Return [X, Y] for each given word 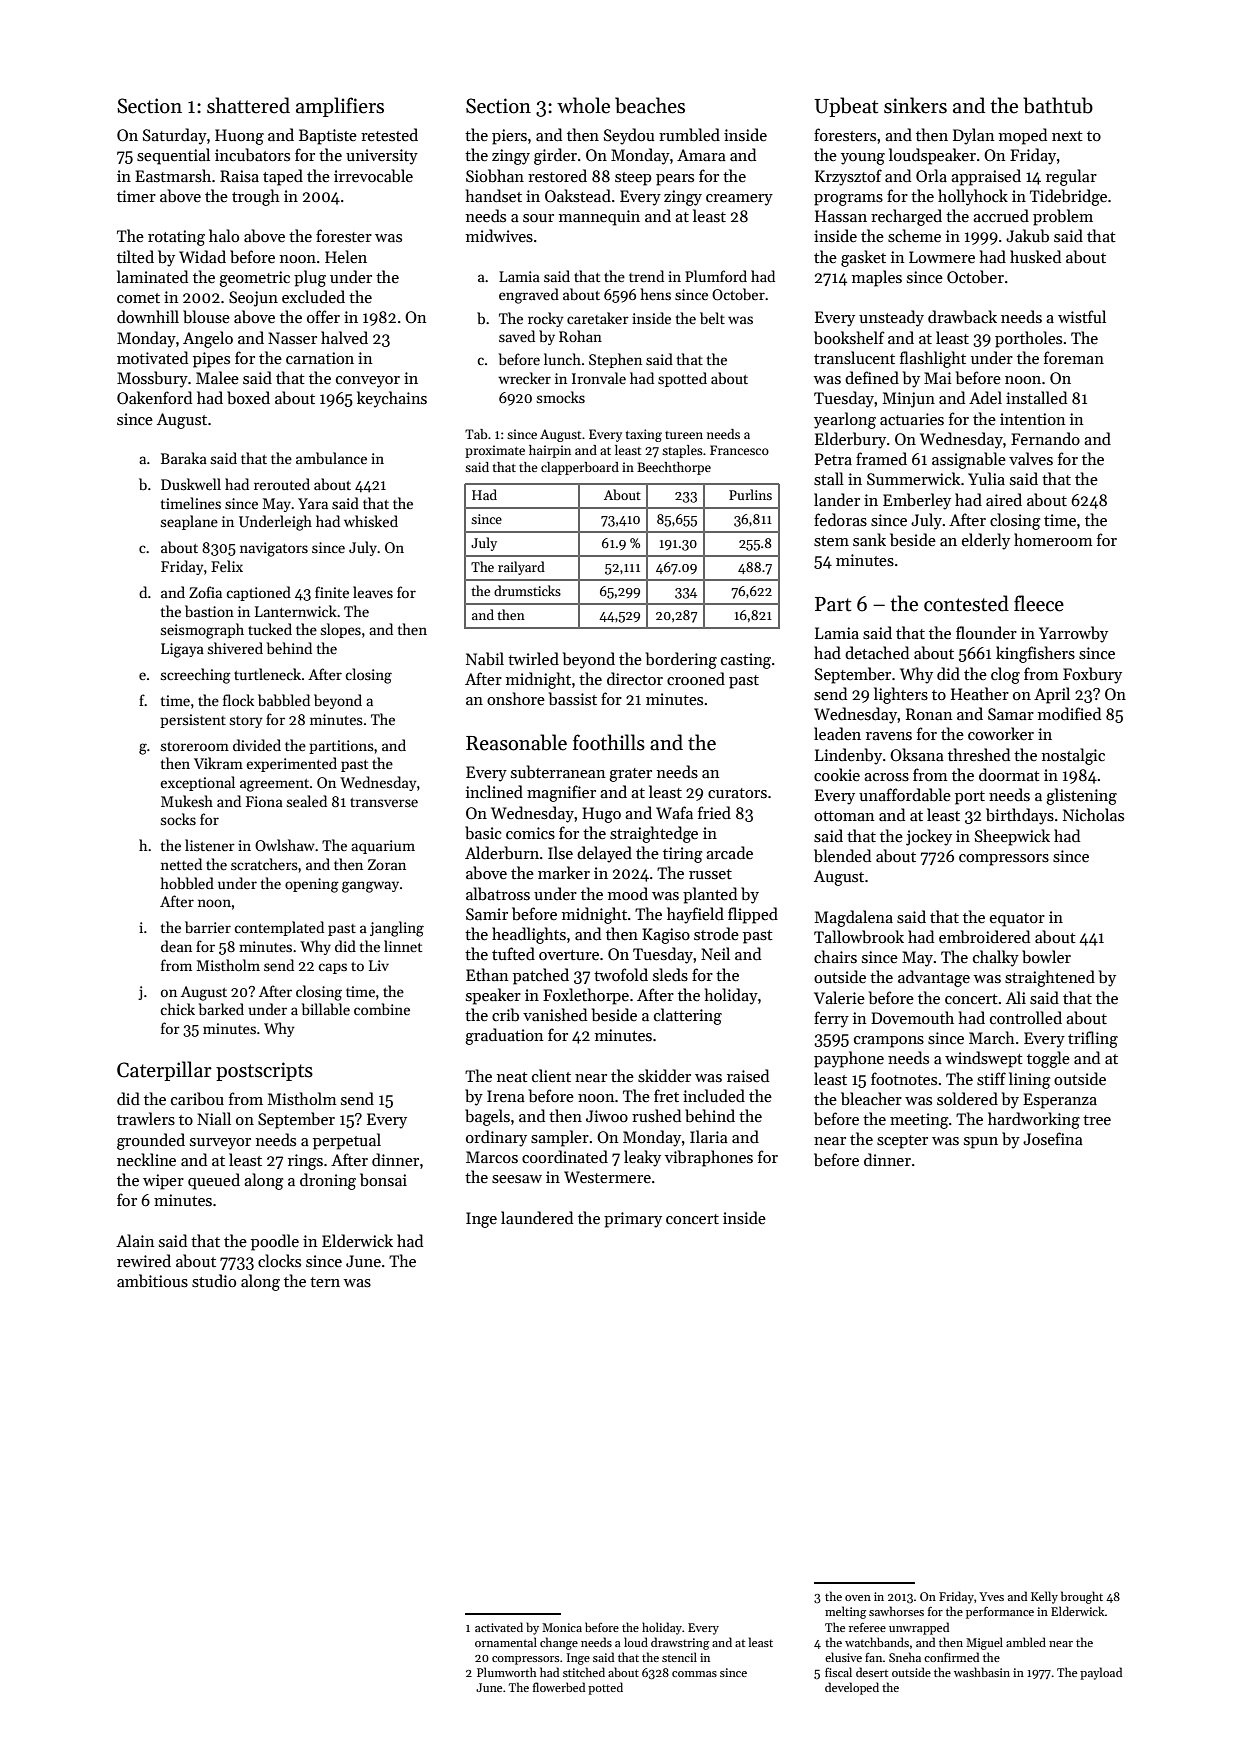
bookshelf [849, 338]
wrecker [524, 378]
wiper [163, 1182]
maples [877, 278]
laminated [152, 276]
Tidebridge [1068, 197]
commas [694, 1674]
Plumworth [507, 1672]
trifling [1093, 1039]
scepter [902, 1142]
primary [633, 1220]
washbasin [982, 1672]
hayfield [695, 915]
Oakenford [154, 398]
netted [181, 864]
